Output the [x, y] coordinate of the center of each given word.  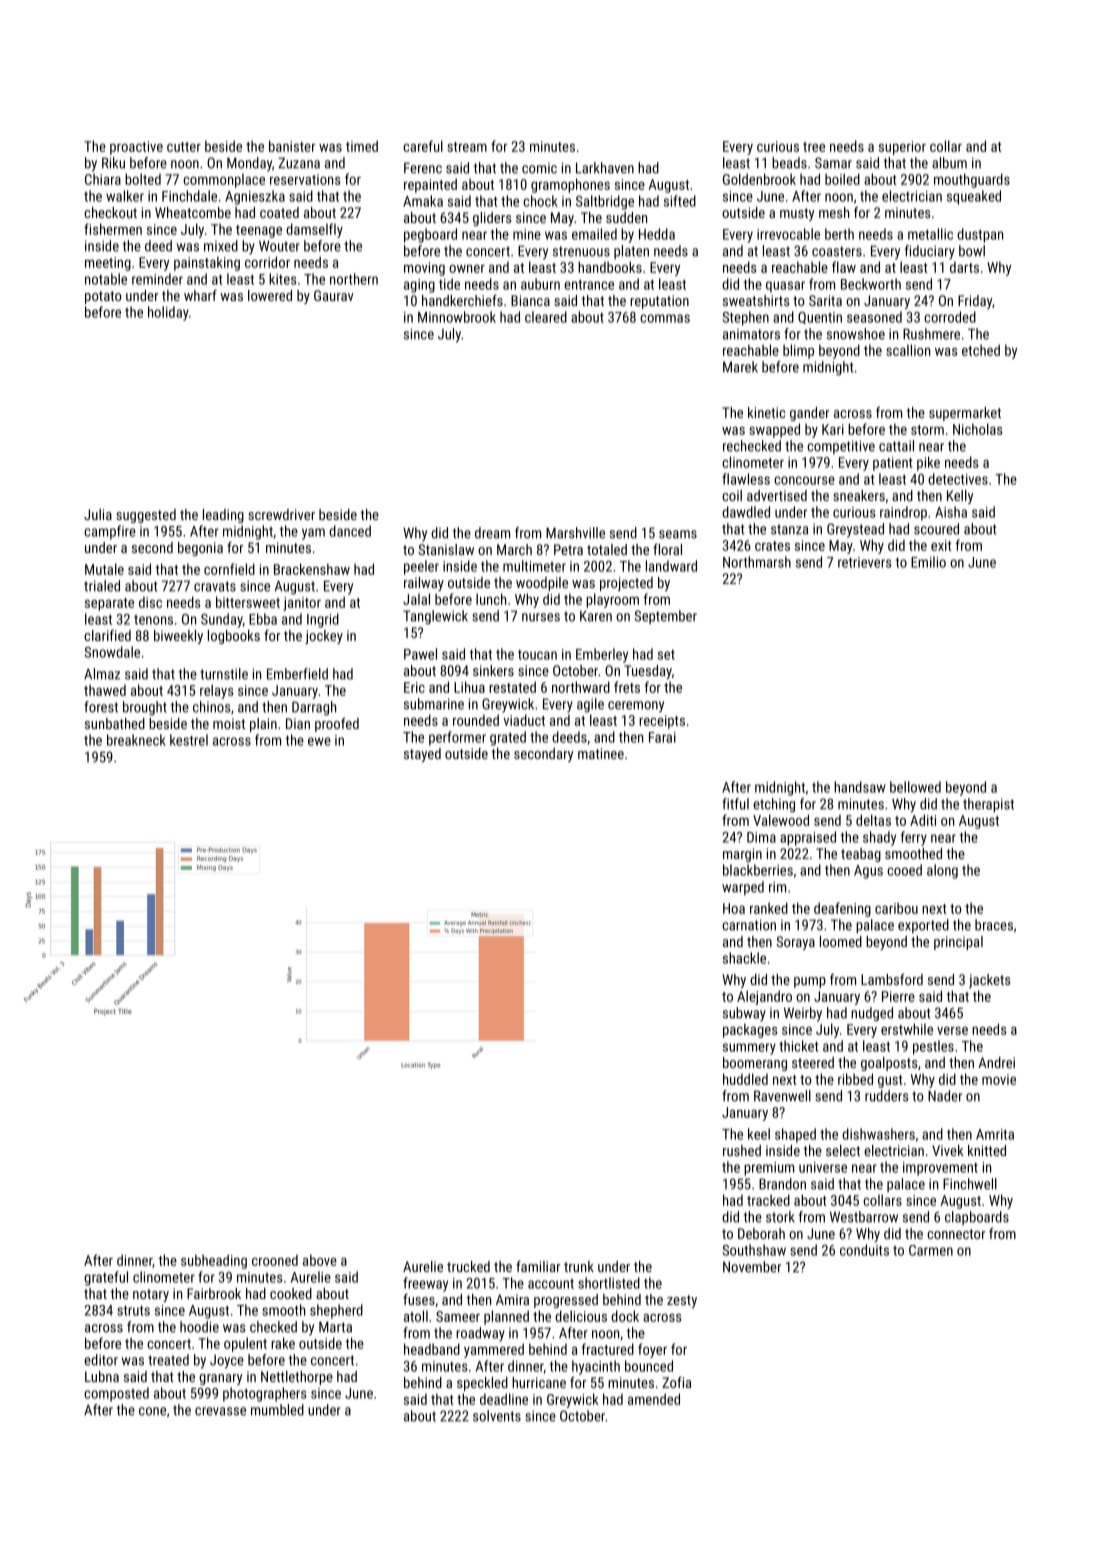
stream [467, 147]
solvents [497, 1416]
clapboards [977, 1218]
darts [964, 267]
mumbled [277, 1410]
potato [103, 297]
